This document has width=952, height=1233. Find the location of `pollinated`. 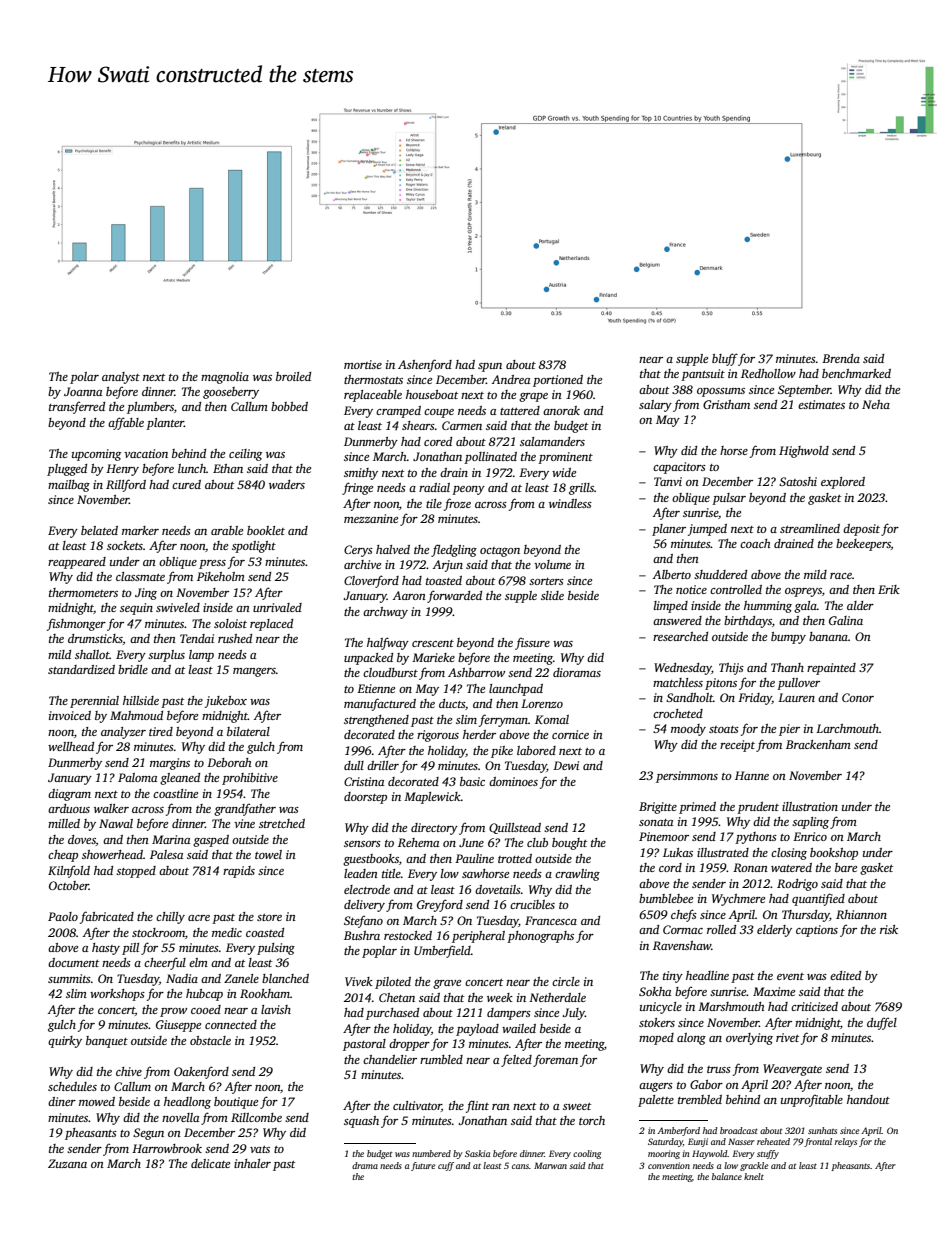

pollinated is located at coordinates (490, 458).
